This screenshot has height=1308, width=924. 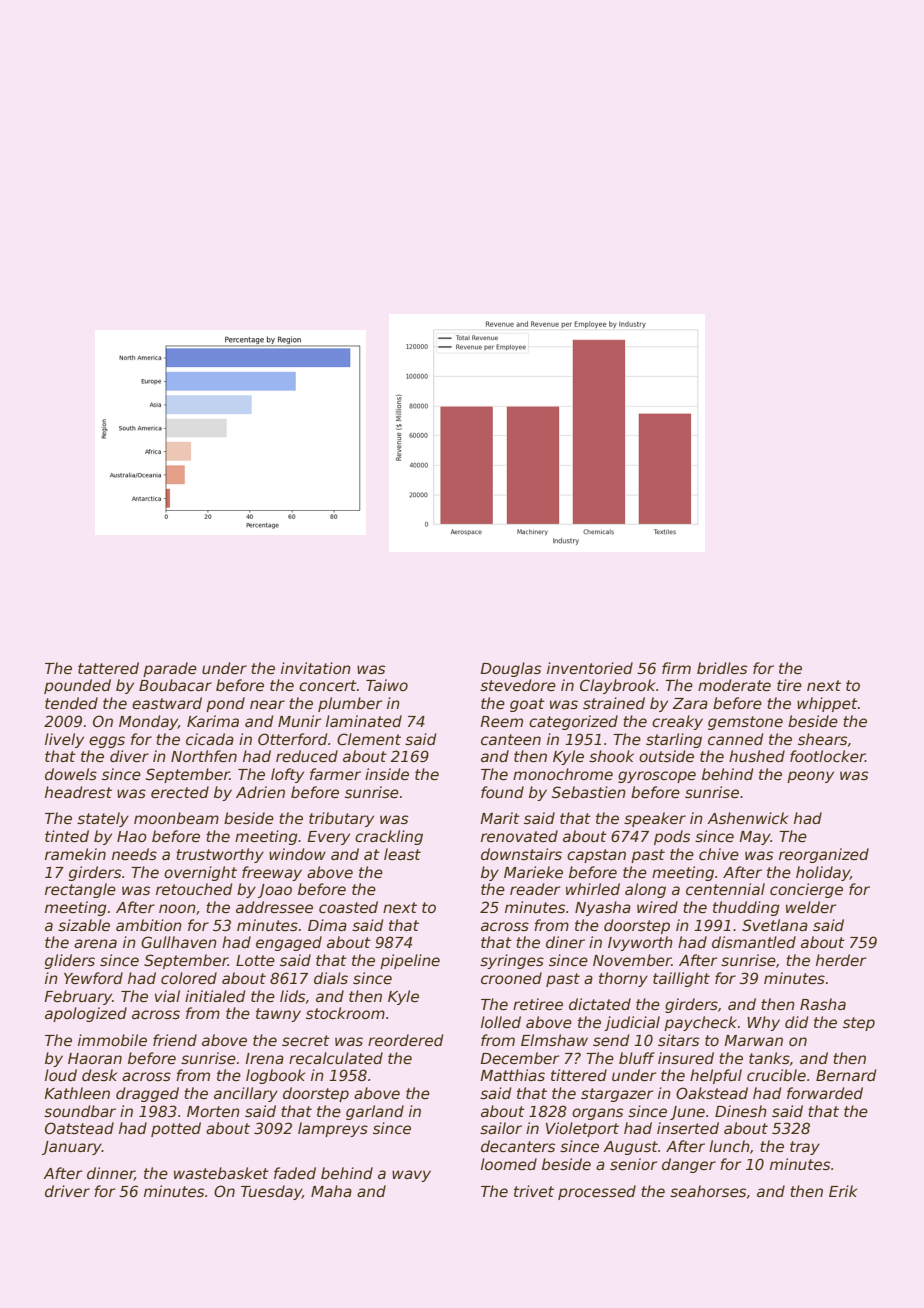 What do you see at coordinates (722, 668) in the screenshot?
I see `bridles` at bounding box center [722, 668].
